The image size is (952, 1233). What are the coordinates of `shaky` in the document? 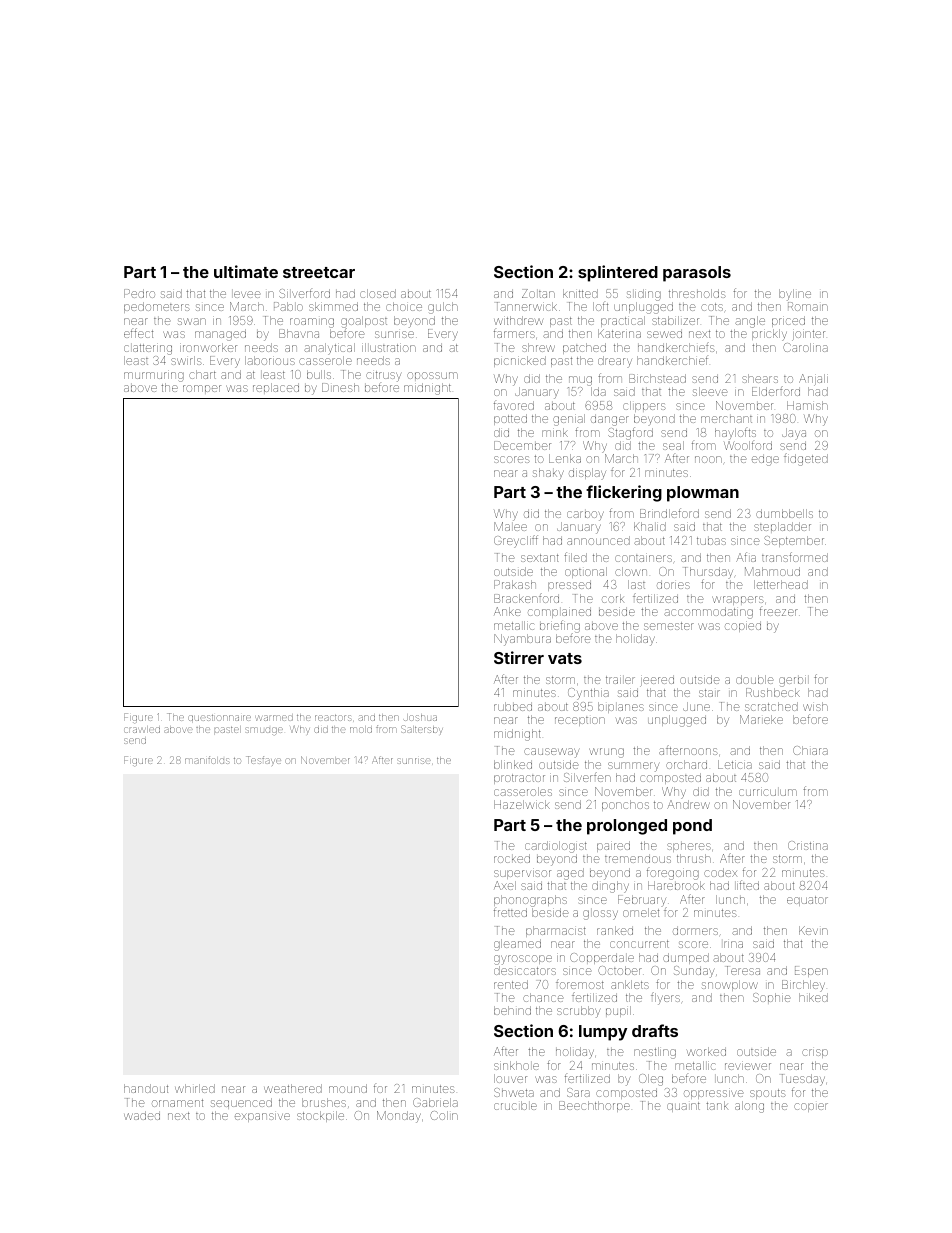 It's located at (548, 474).
